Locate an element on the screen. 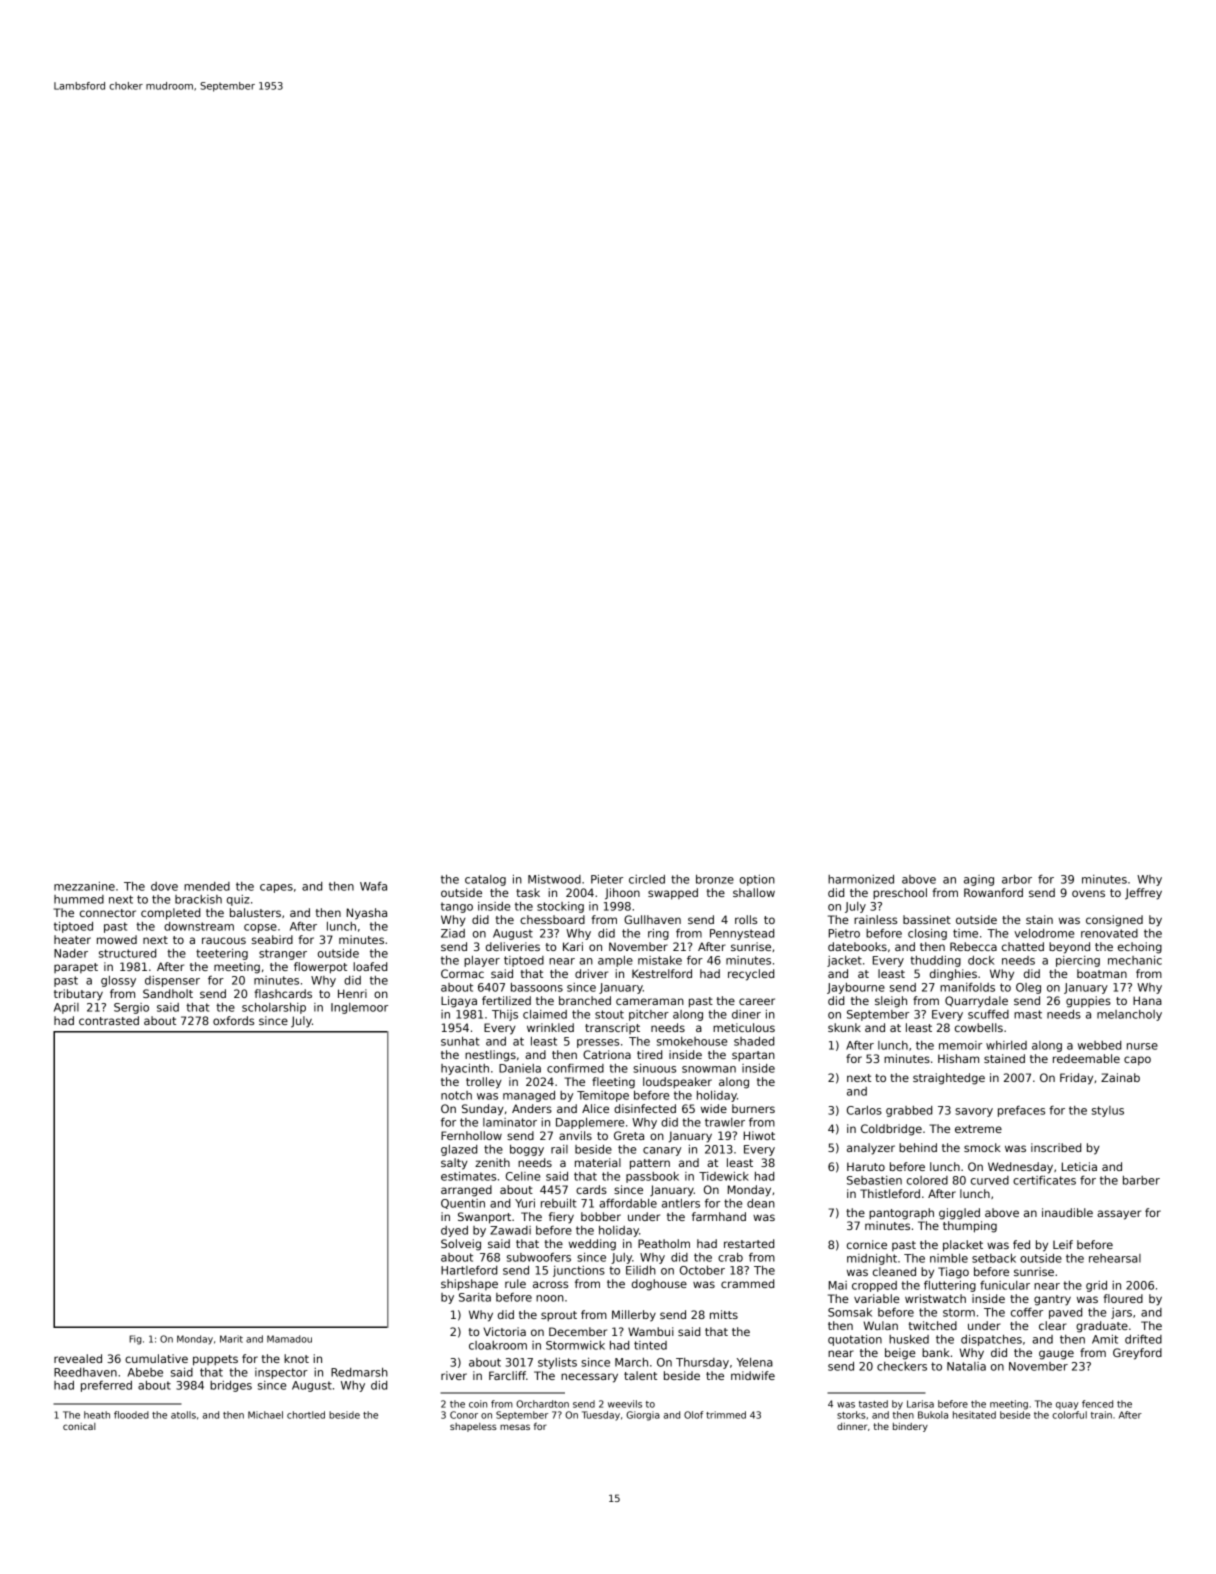 This screenshot has width=1216, height=1574. glazed is located at coordinates (459, 1150).
